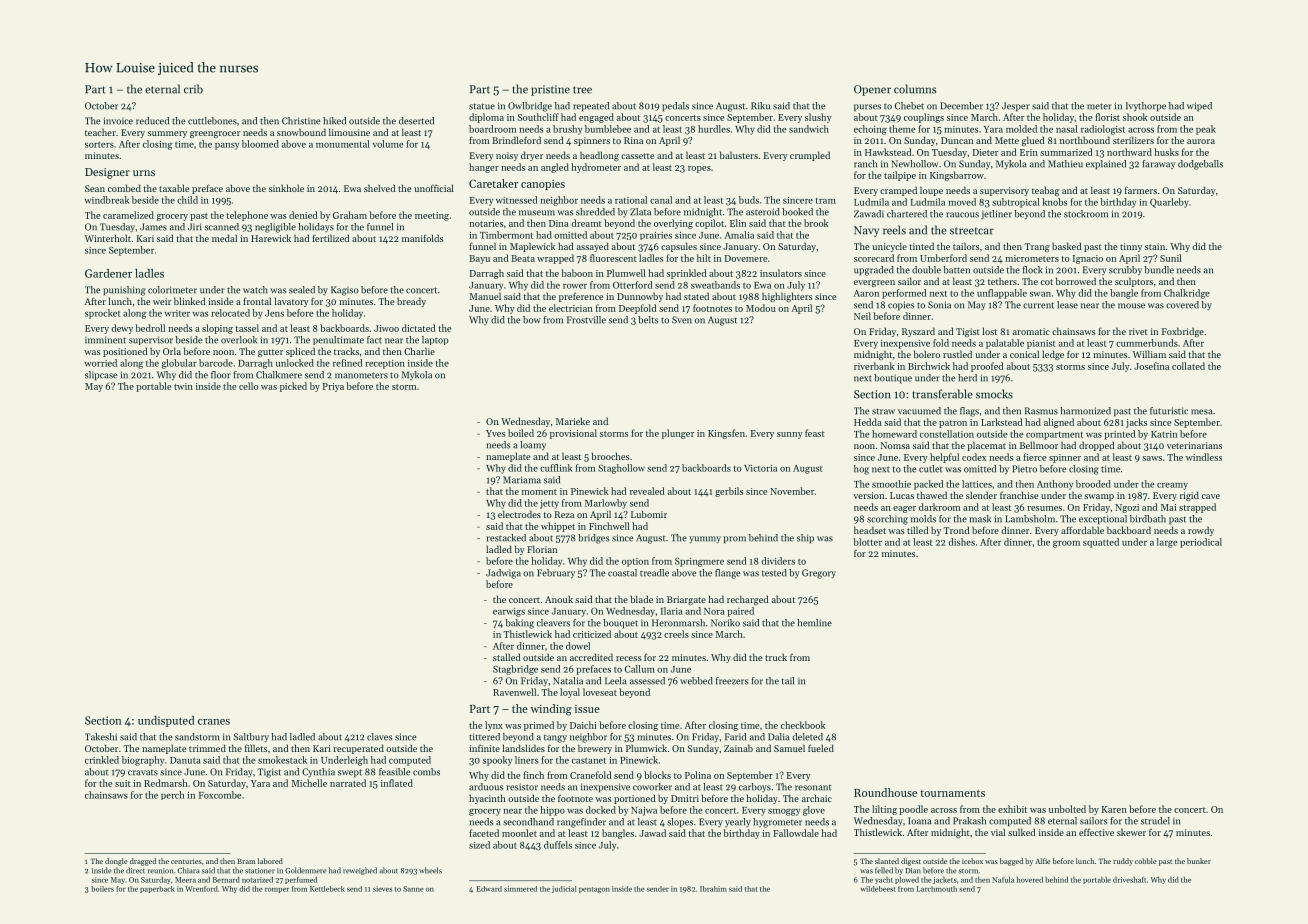 The image size is (1308, 924). Describe the element at coordinates (803, 725) in the screenshot. I see `checkbook` at that location.
